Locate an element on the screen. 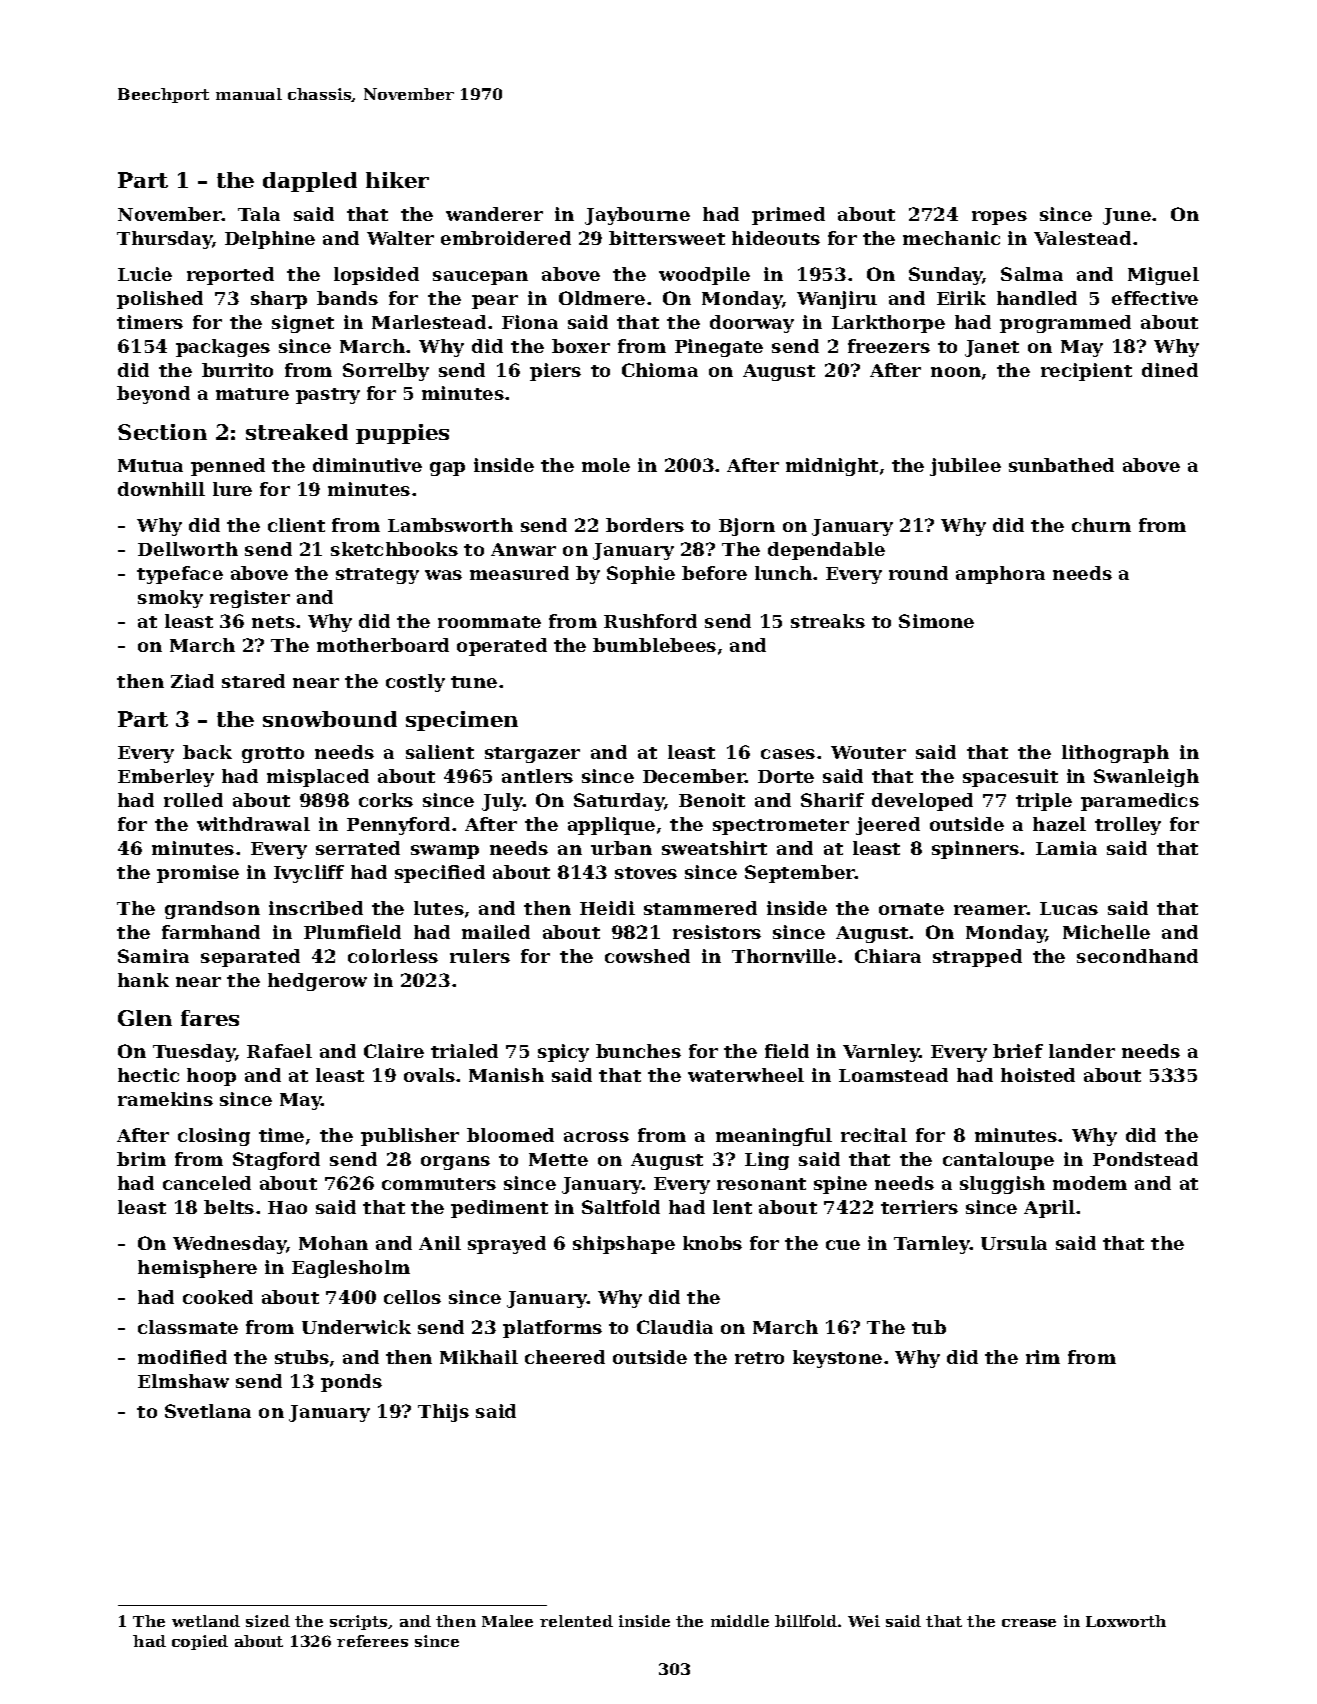 The width and height of the screenshot is (1317, 1704). spinners is located at coordinates (975, 850).
